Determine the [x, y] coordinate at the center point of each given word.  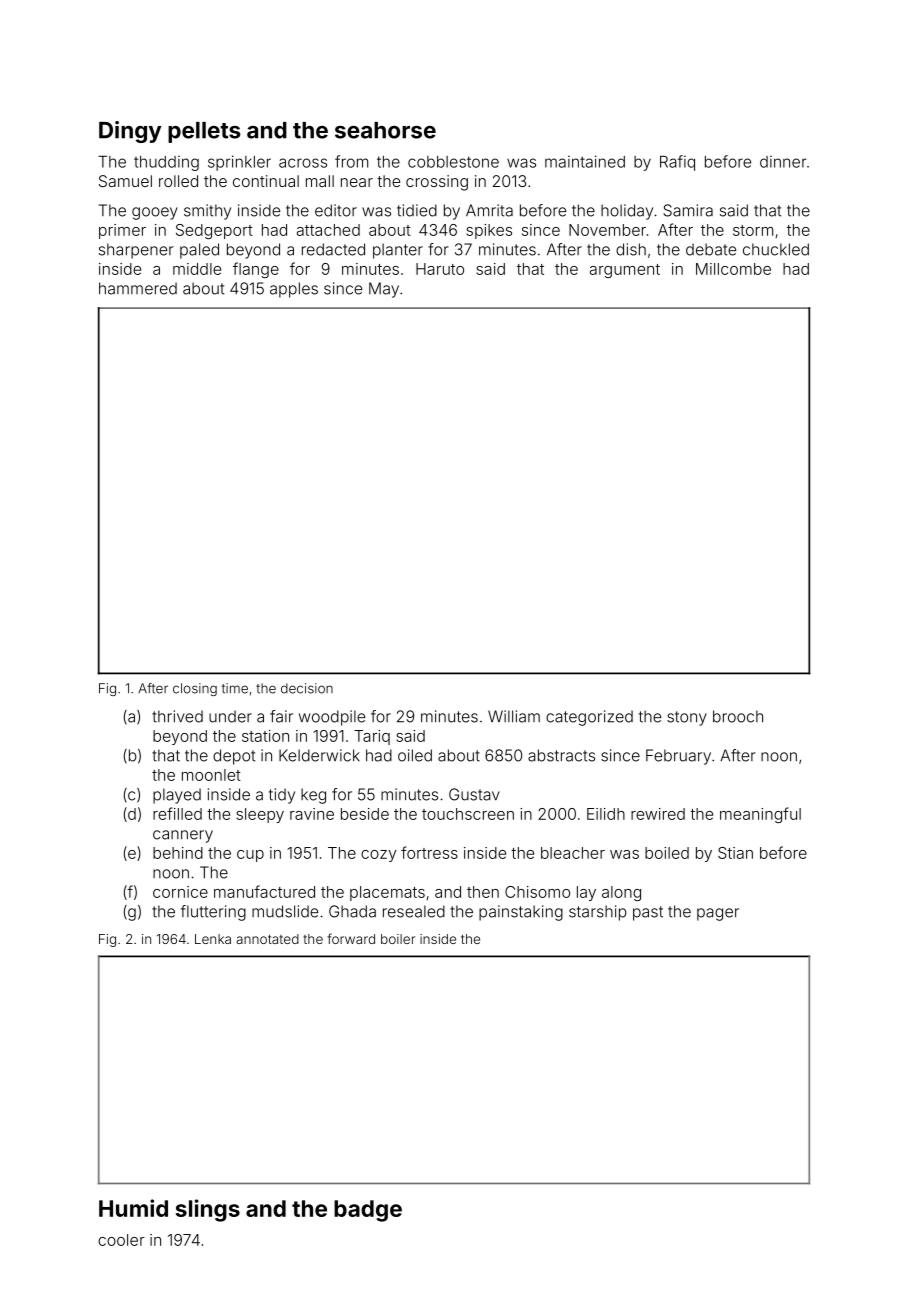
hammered [138, 288]
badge [368, 1211]
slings [208, 1210]
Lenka [213, 939]
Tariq [372, 737]
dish [631, 249]
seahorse [385, 130]
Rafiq [677, 163]
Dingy [130, 132]
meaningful [760, 815]
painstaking [521, 913]
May [384, 290]
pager [718, 914]
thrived [177, 716]
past [648, 913]
